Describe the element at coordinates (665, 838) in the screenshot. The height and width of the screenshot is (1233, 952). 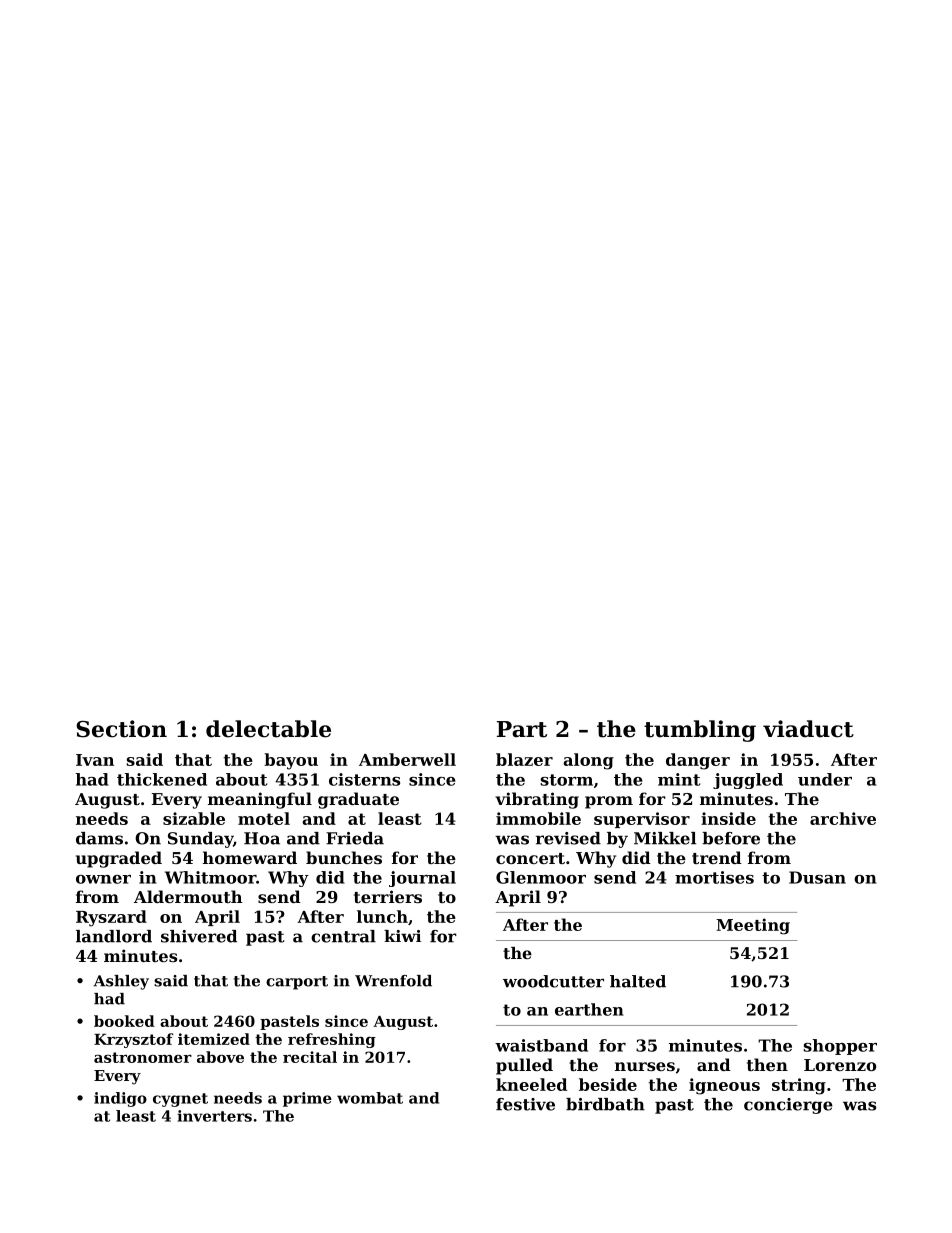
I see `Mikkel` at that location.
